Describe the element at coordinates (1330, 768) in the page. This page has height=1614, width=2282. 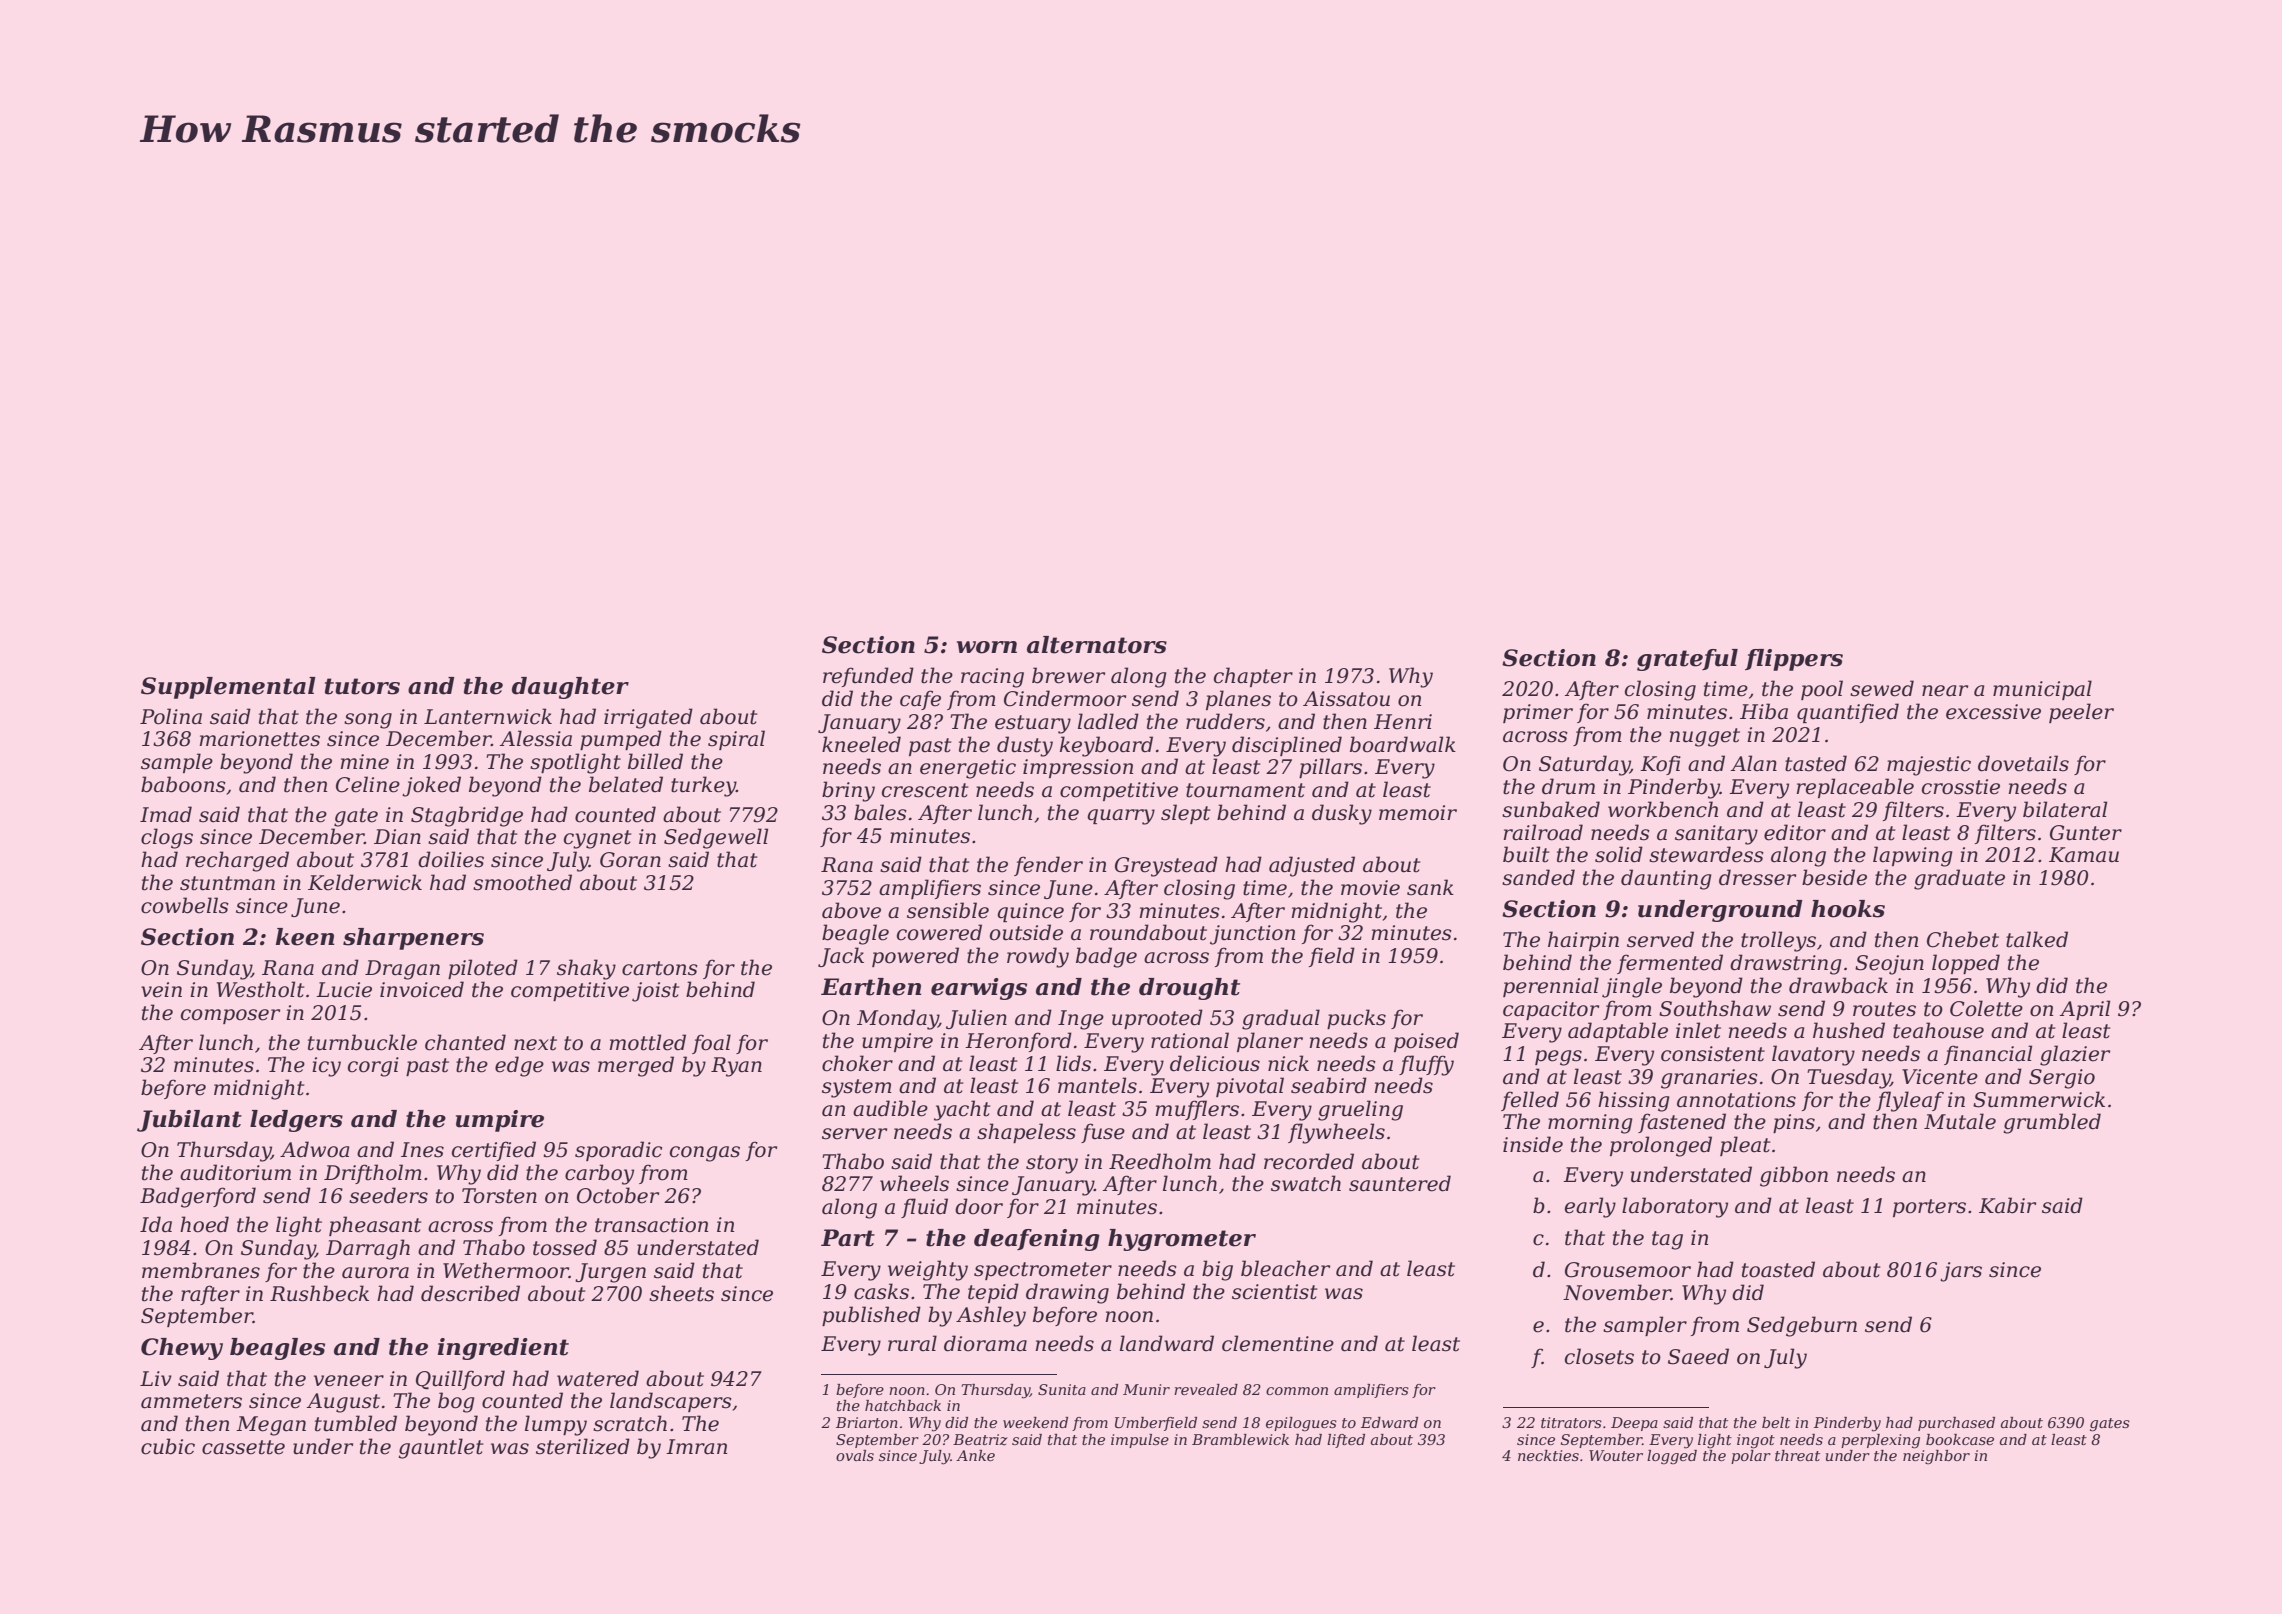
I see `pillars` at that location.
